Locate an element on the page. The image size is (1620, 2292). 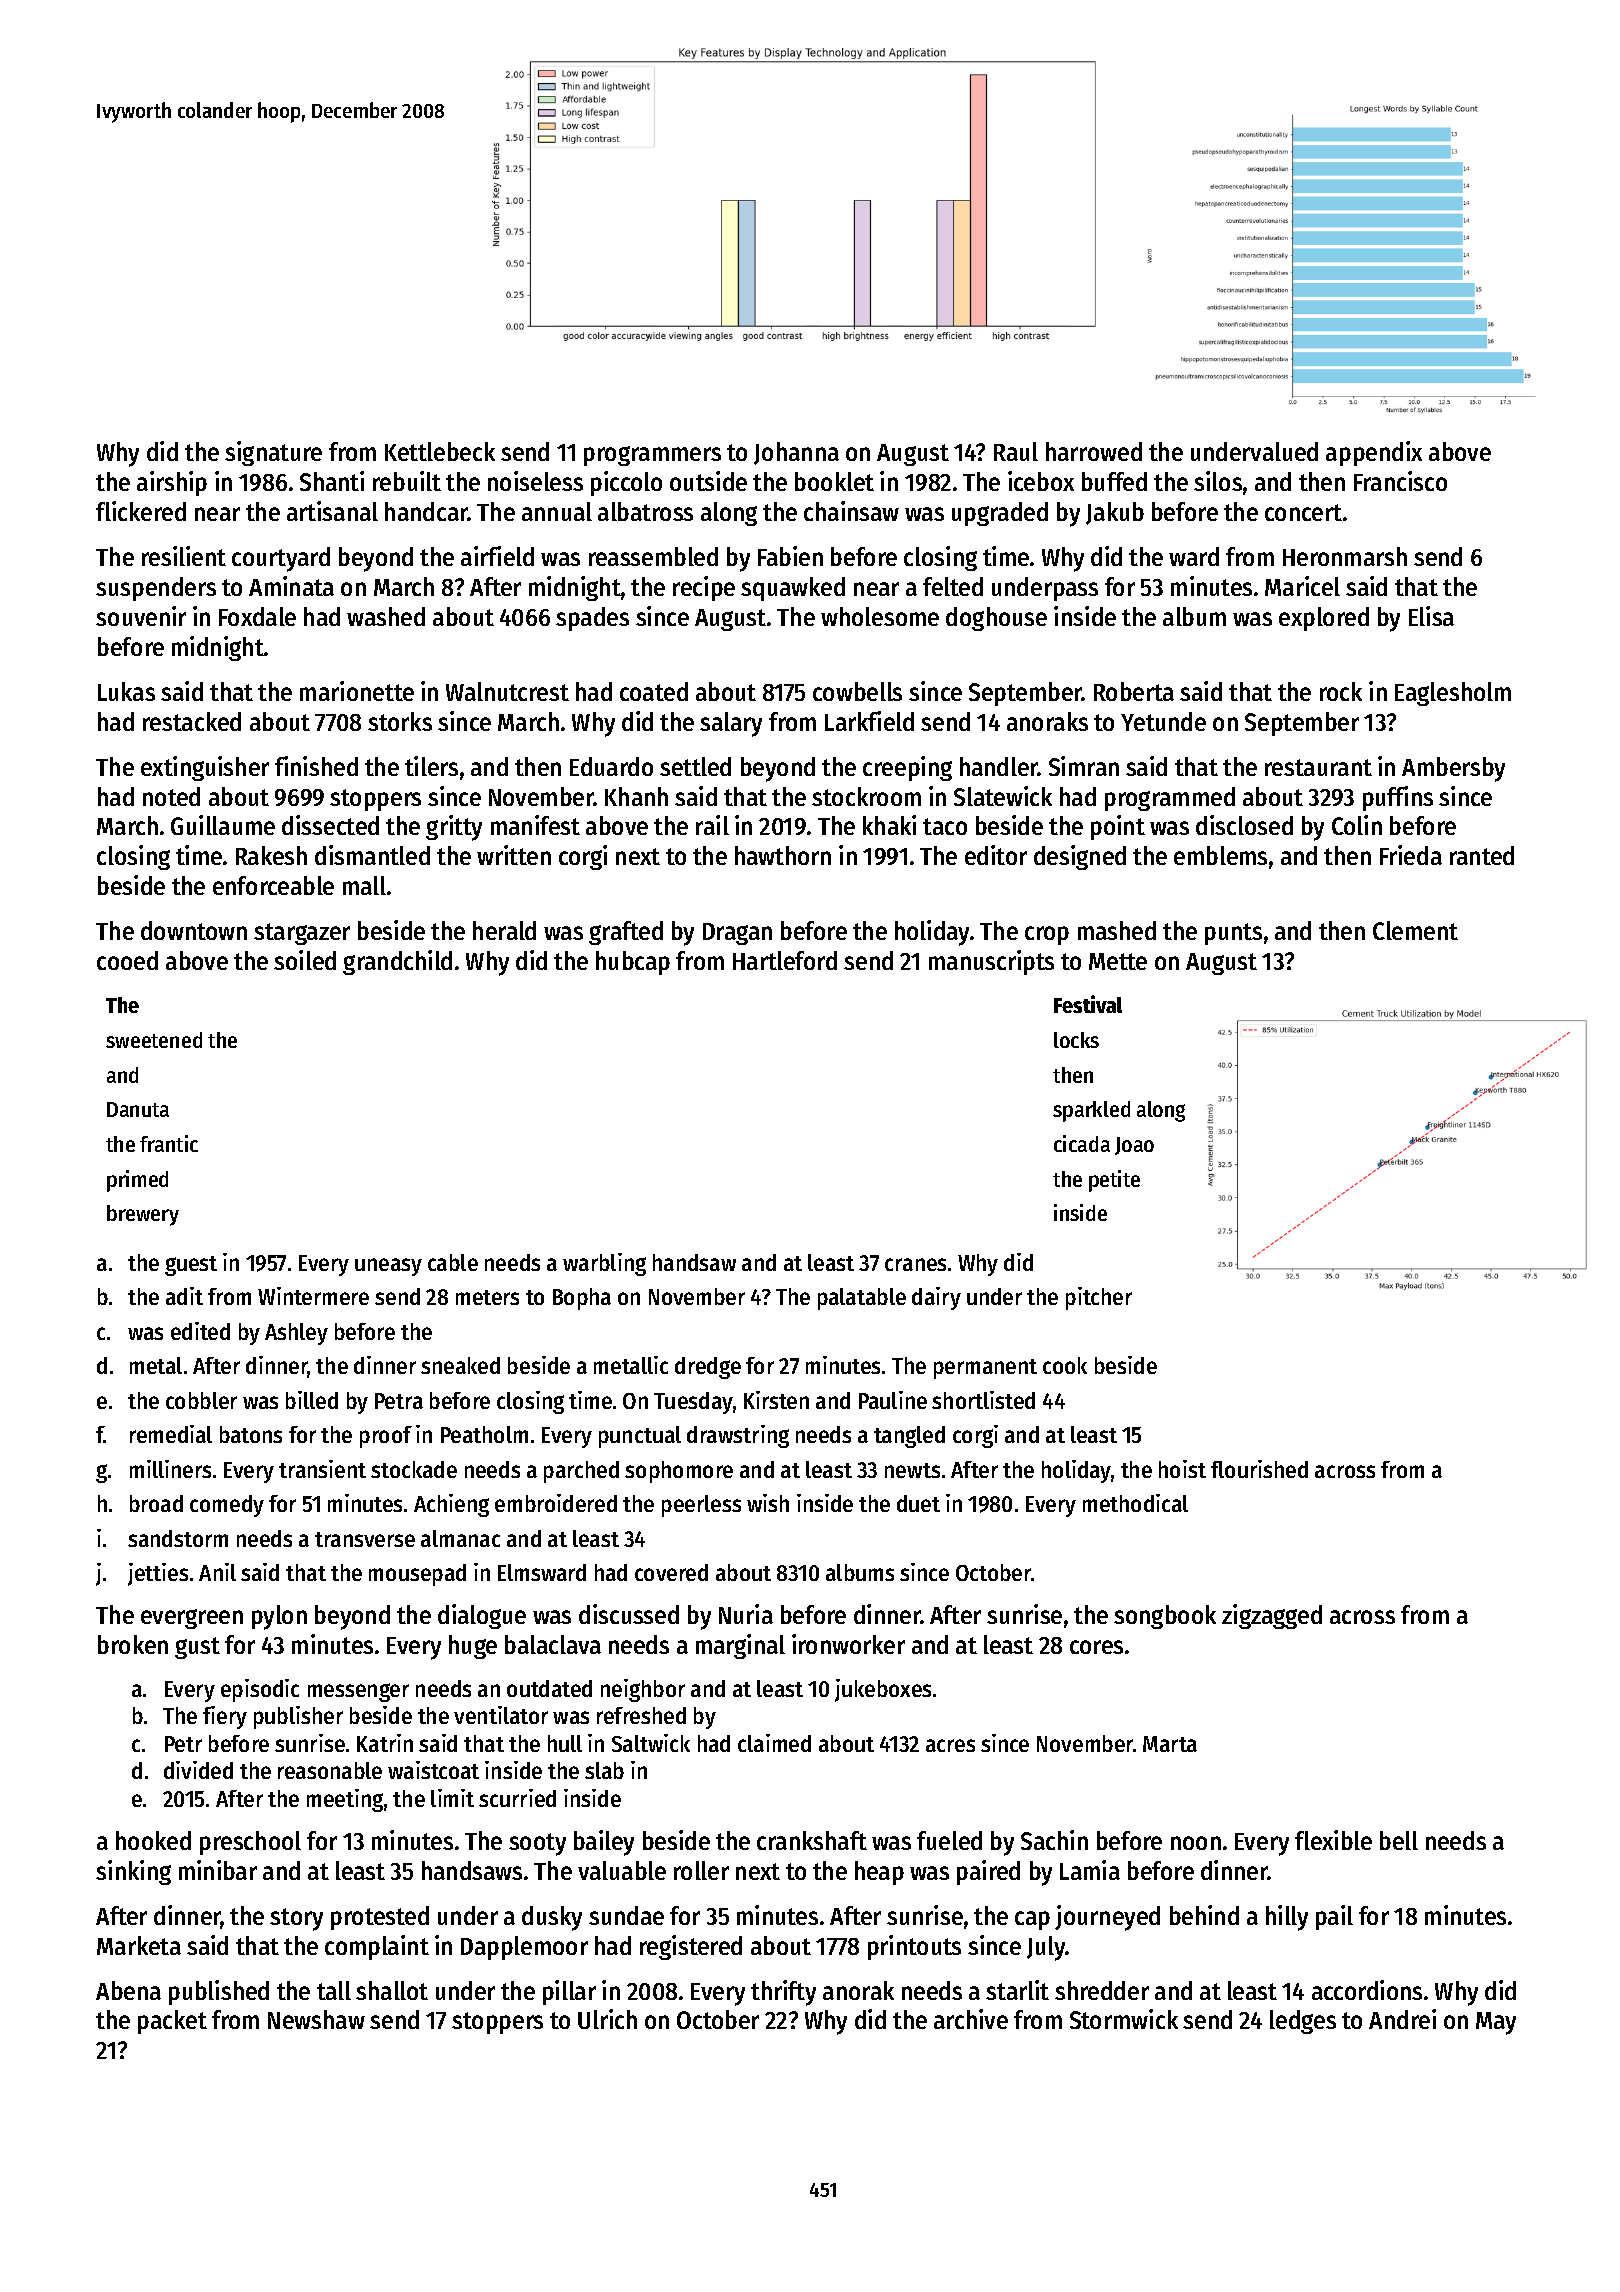
resilient is located at coordinates (184, 556).
